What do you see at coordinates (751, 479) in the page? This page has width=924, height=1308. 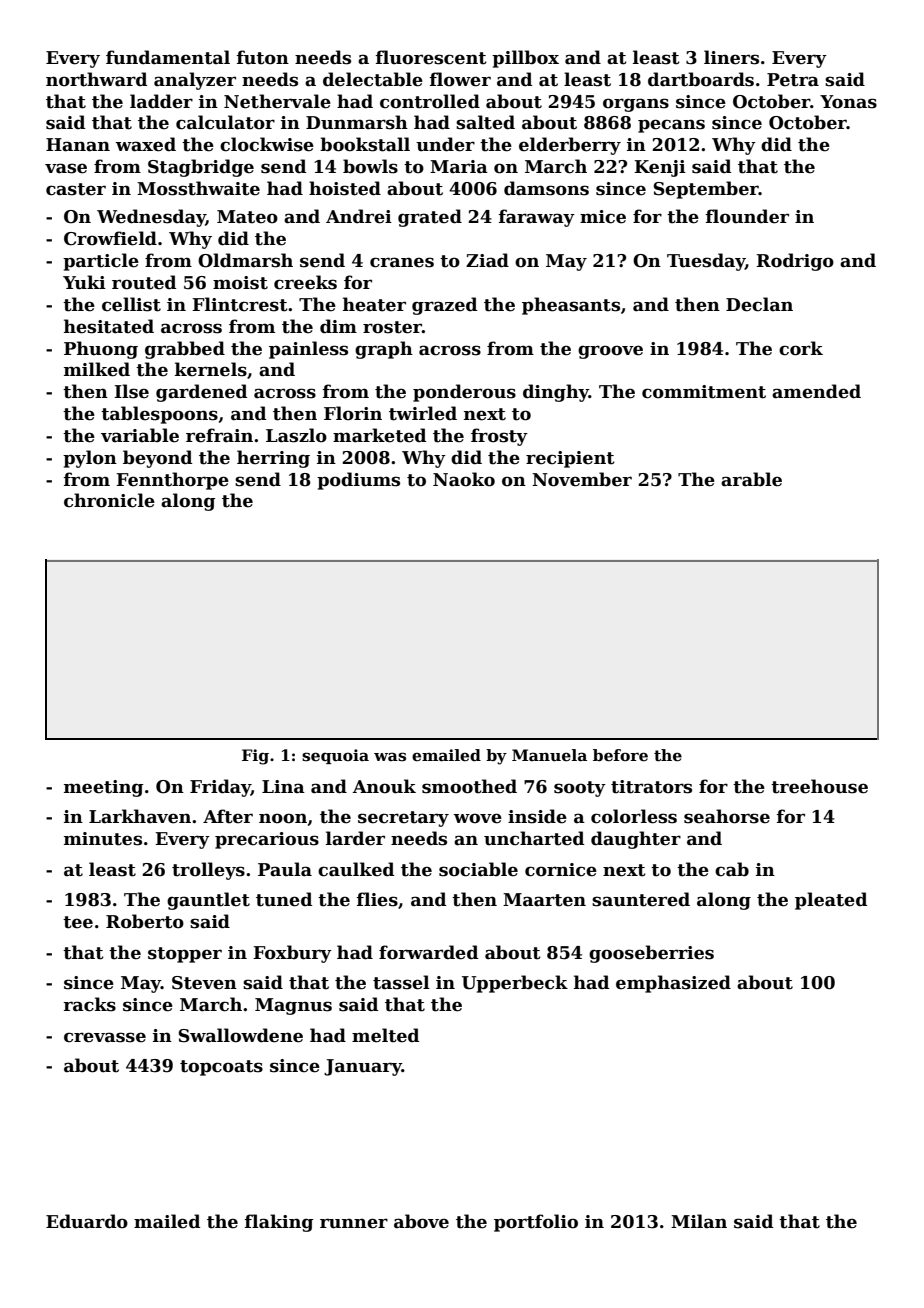 I see `arable` at bounding box center [751, 479].
